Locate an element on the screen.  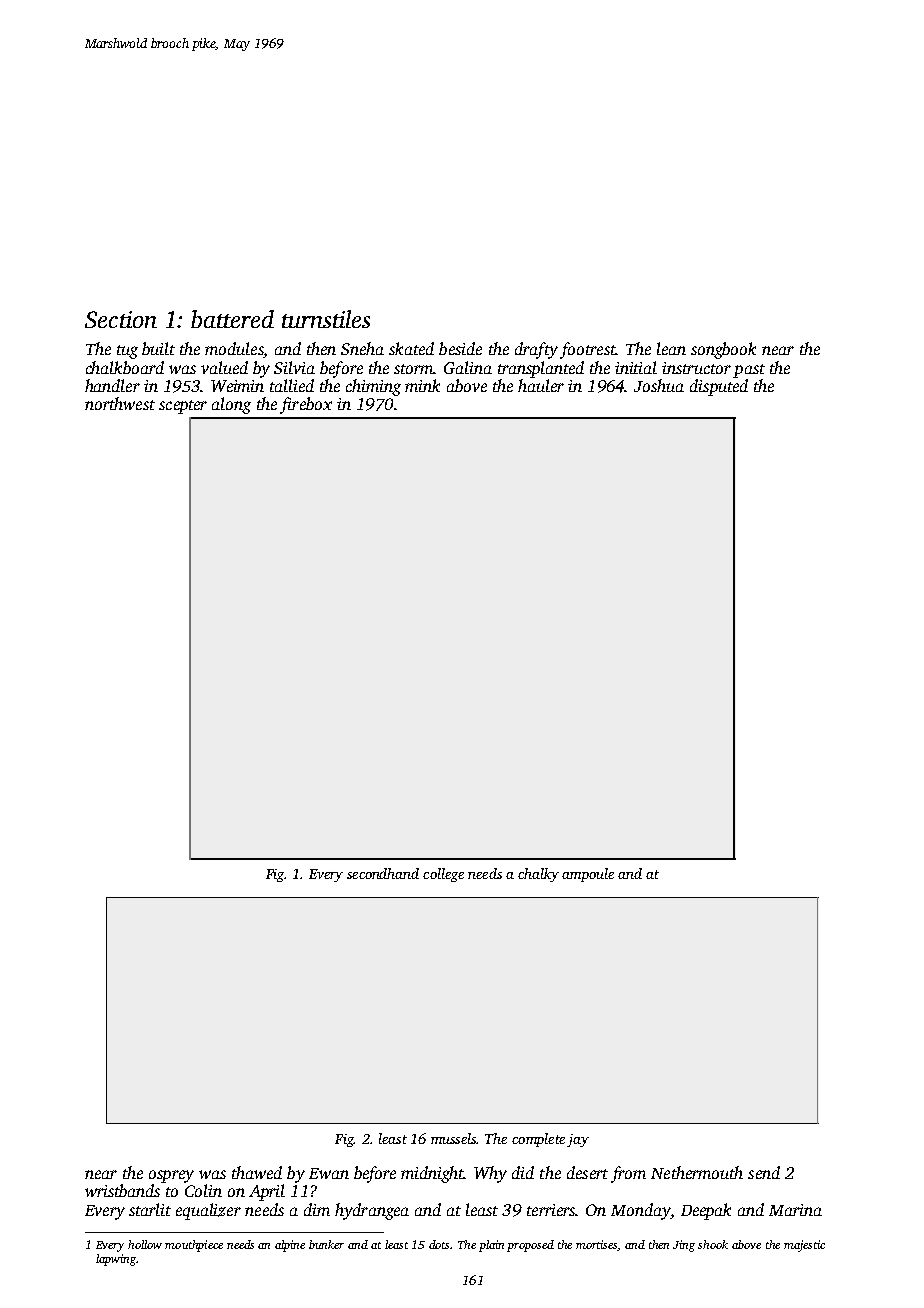
college is located at coordinates (443, 875).
